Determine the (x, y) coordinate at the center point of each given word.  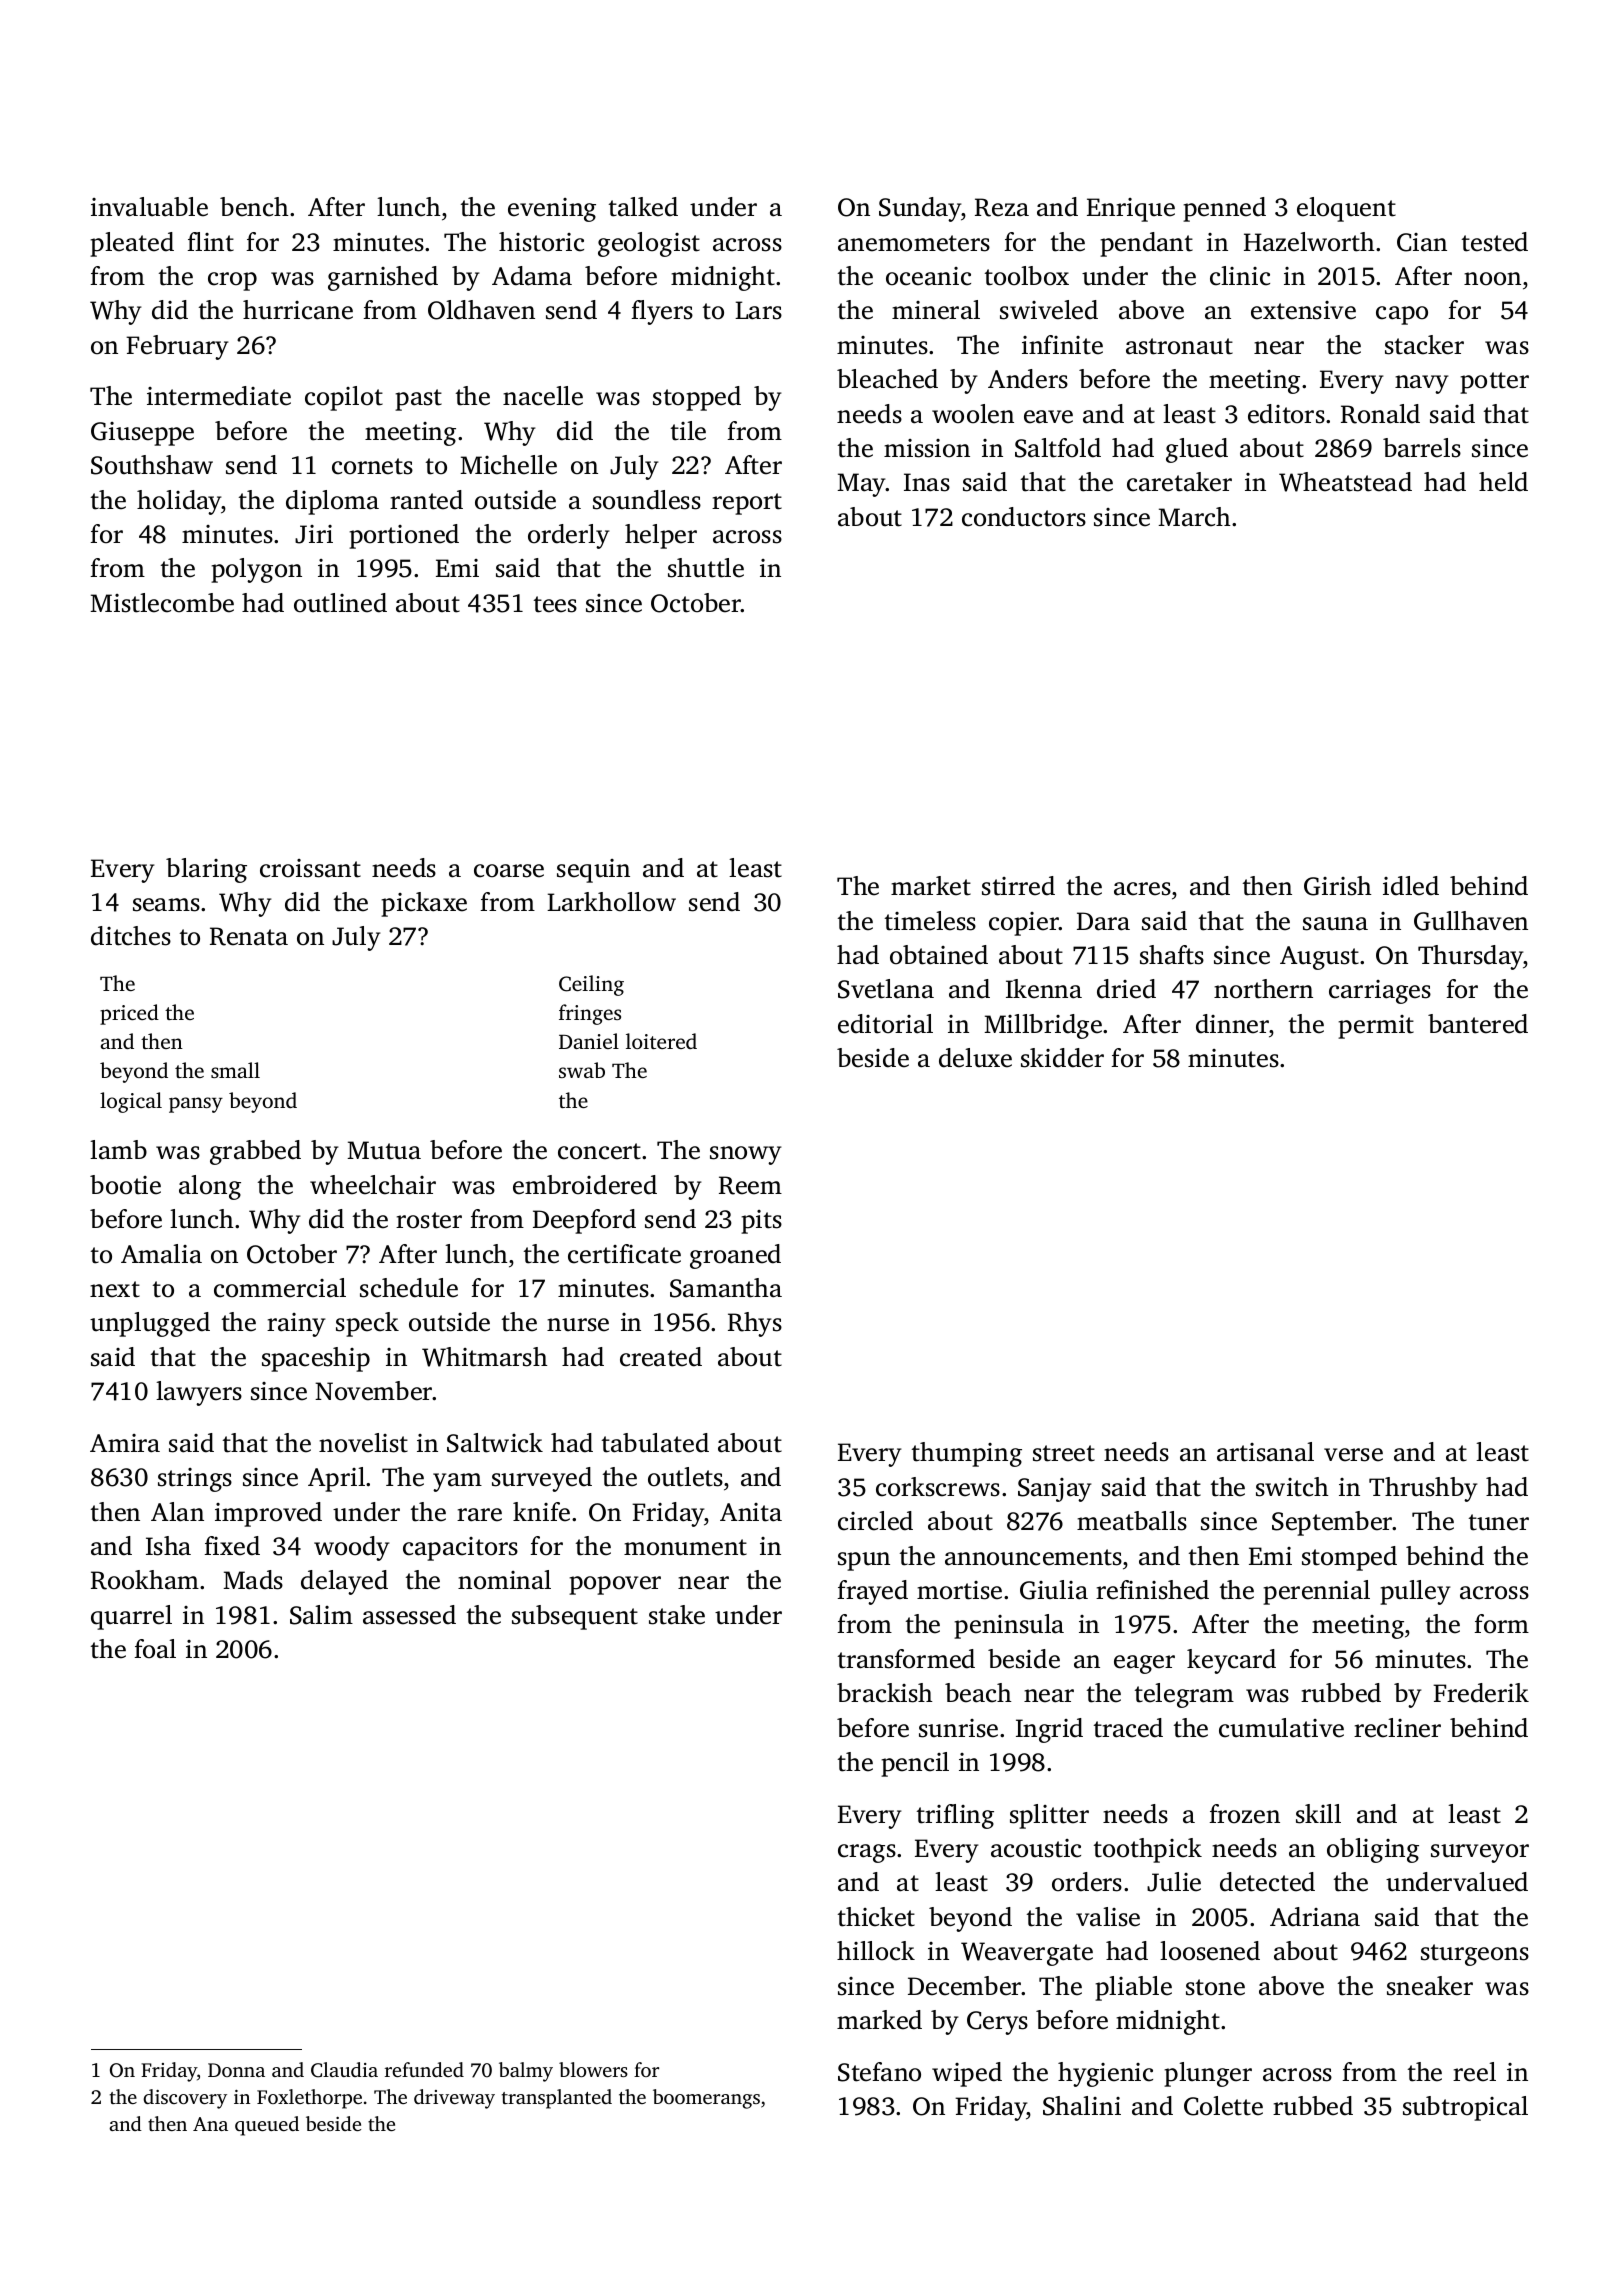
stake (677, 1615)
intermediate (219, 396)
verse (1353, 1455)
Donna (236, 2070)
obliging (1373, 1850)
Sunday (920, 209)
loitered (661, 1041)
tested (1495, 242)
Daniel (589, 1041)
